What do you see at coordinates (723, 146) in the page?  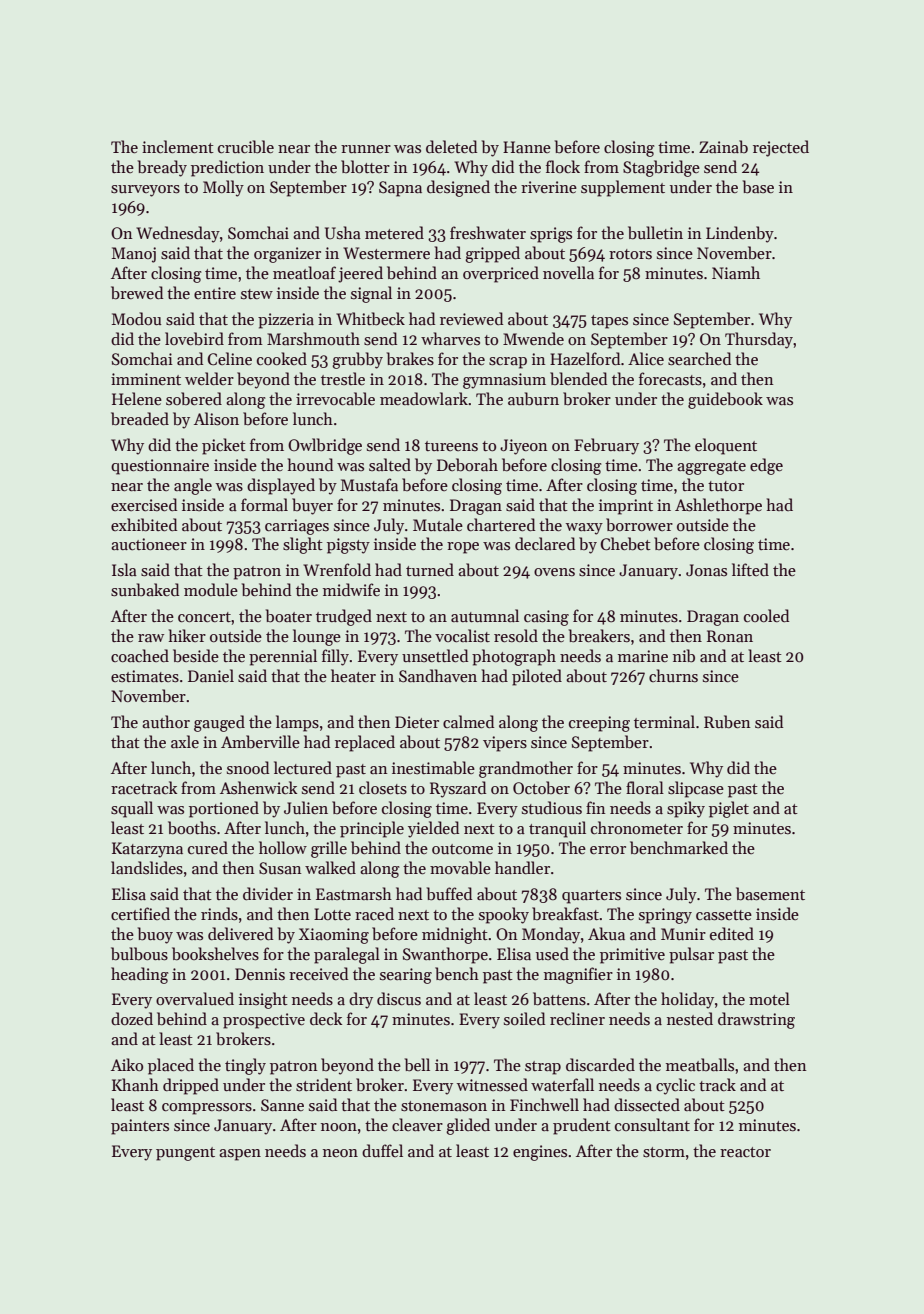 I see `Zainab` at bounding box center [723, 146].
